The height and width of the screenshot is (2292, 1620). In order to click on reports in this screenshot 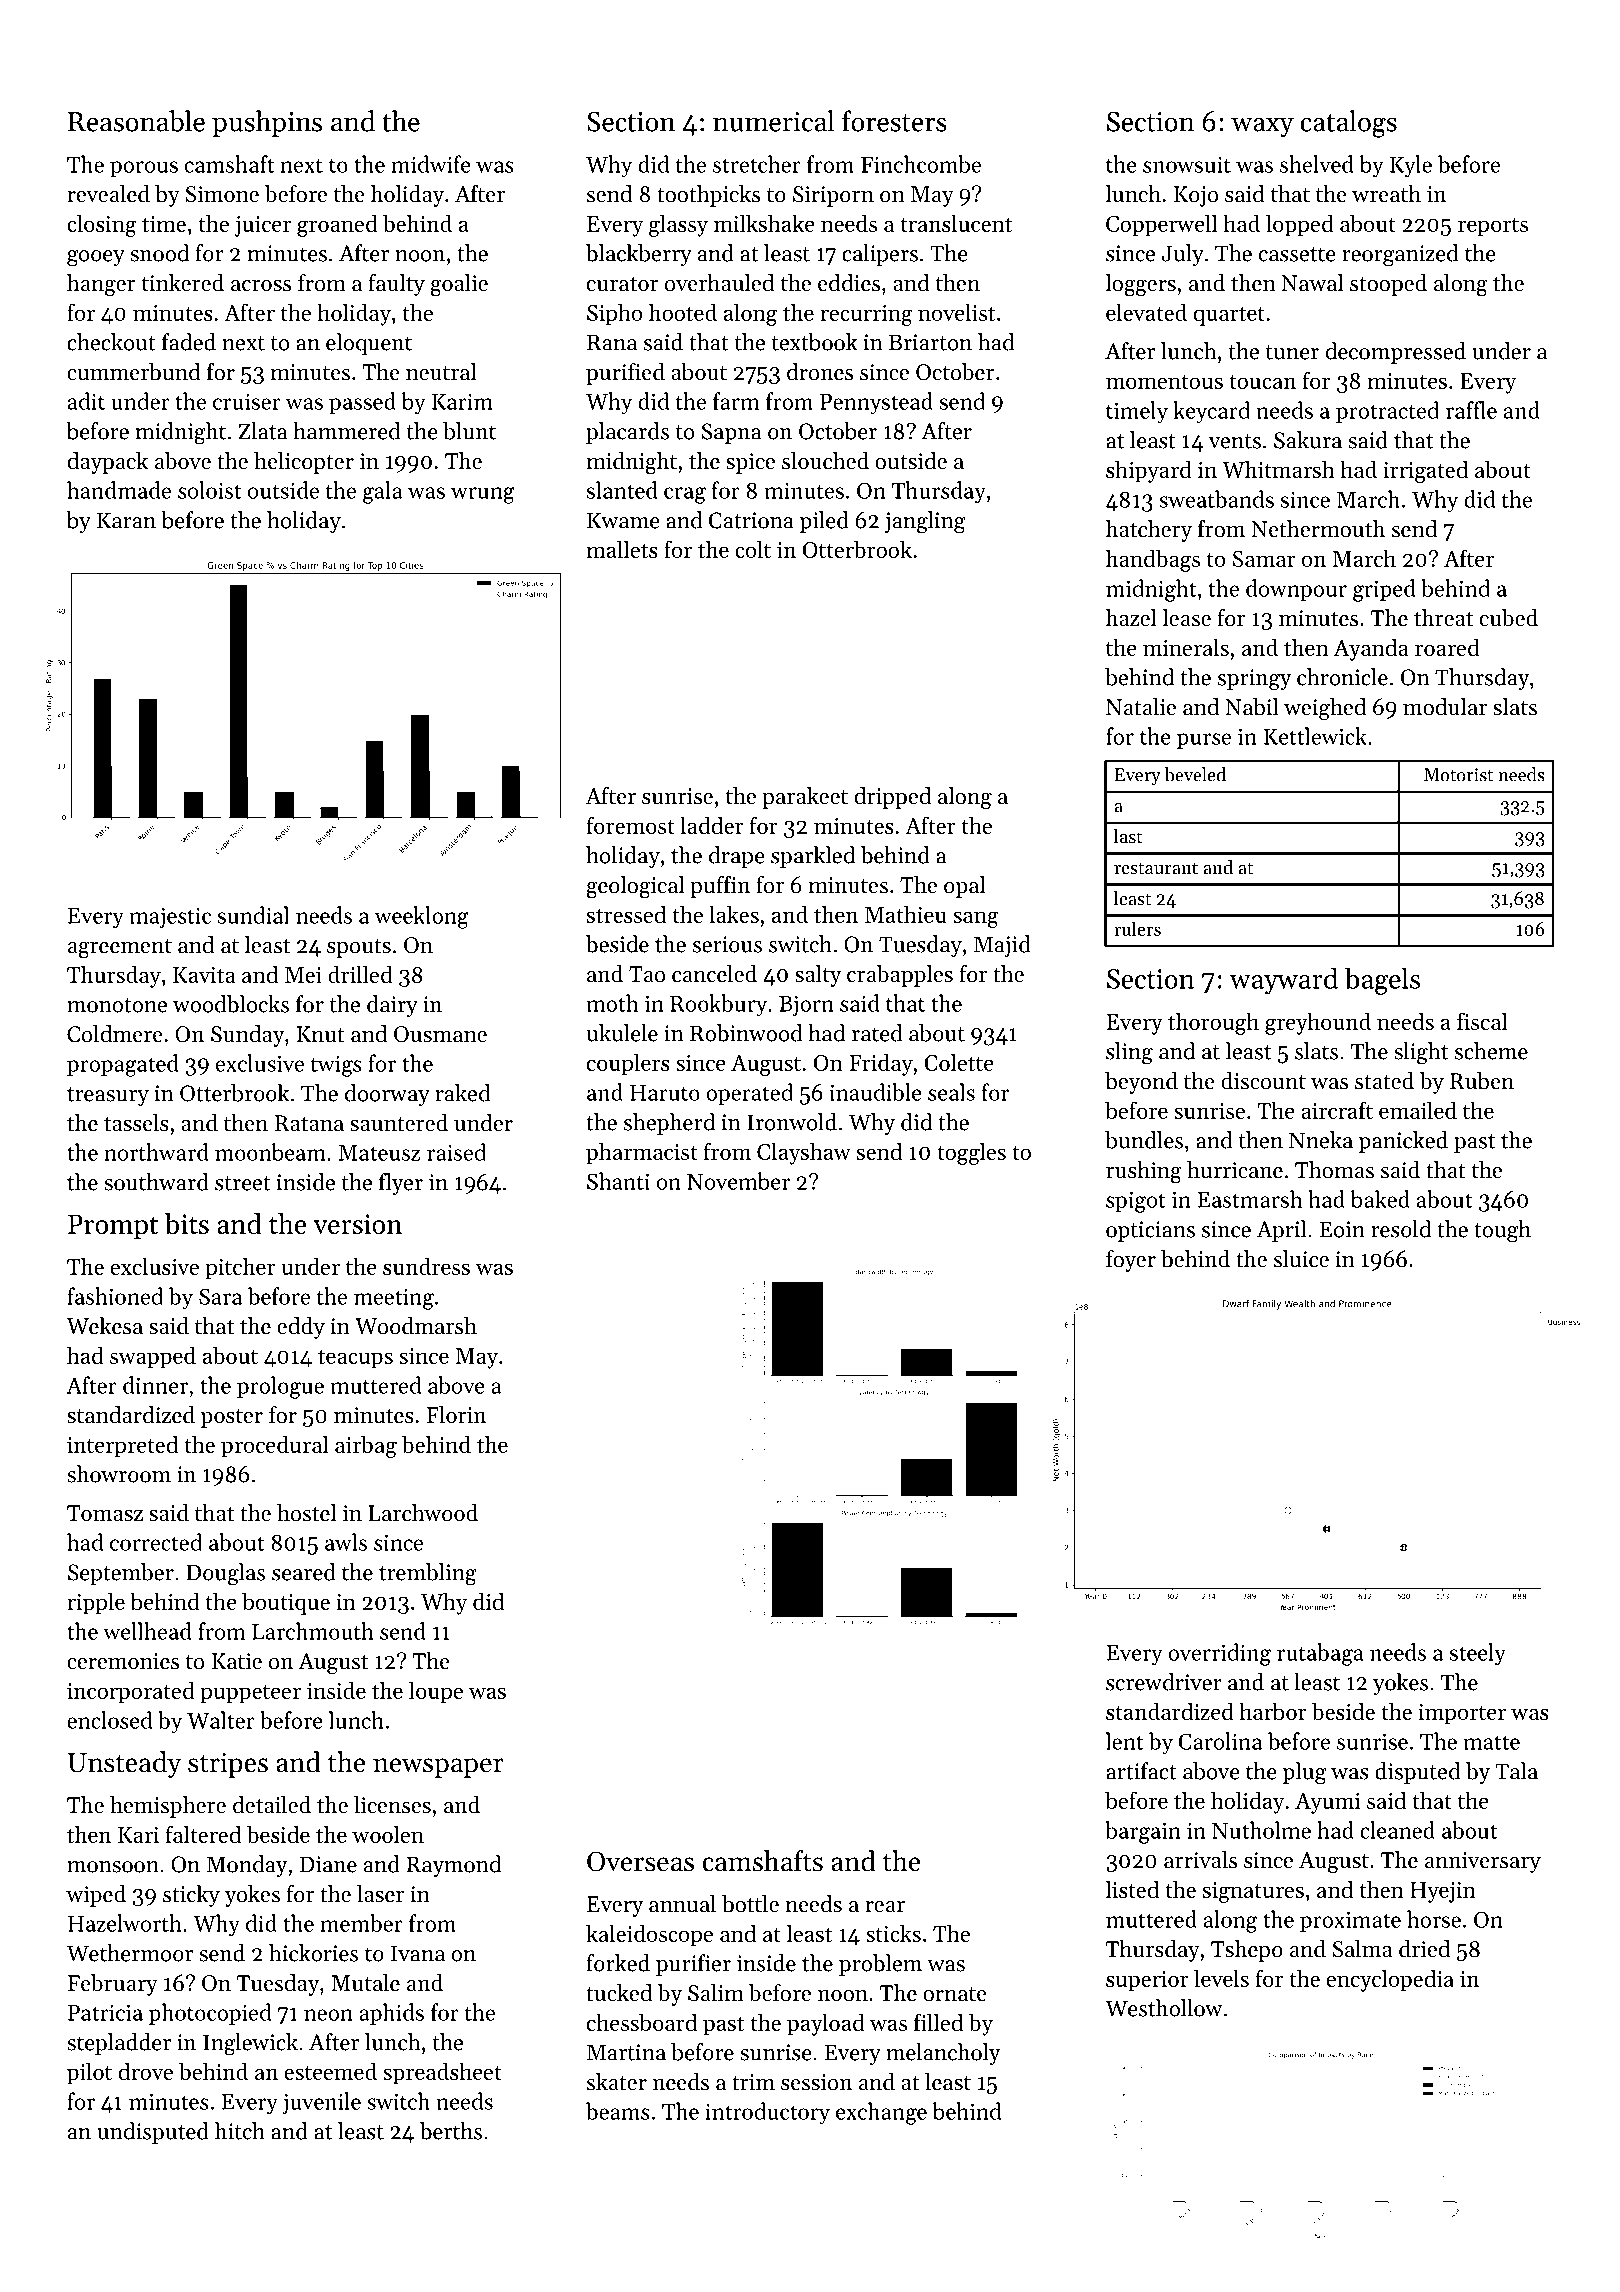, I will do `click(1493, 227)`.
